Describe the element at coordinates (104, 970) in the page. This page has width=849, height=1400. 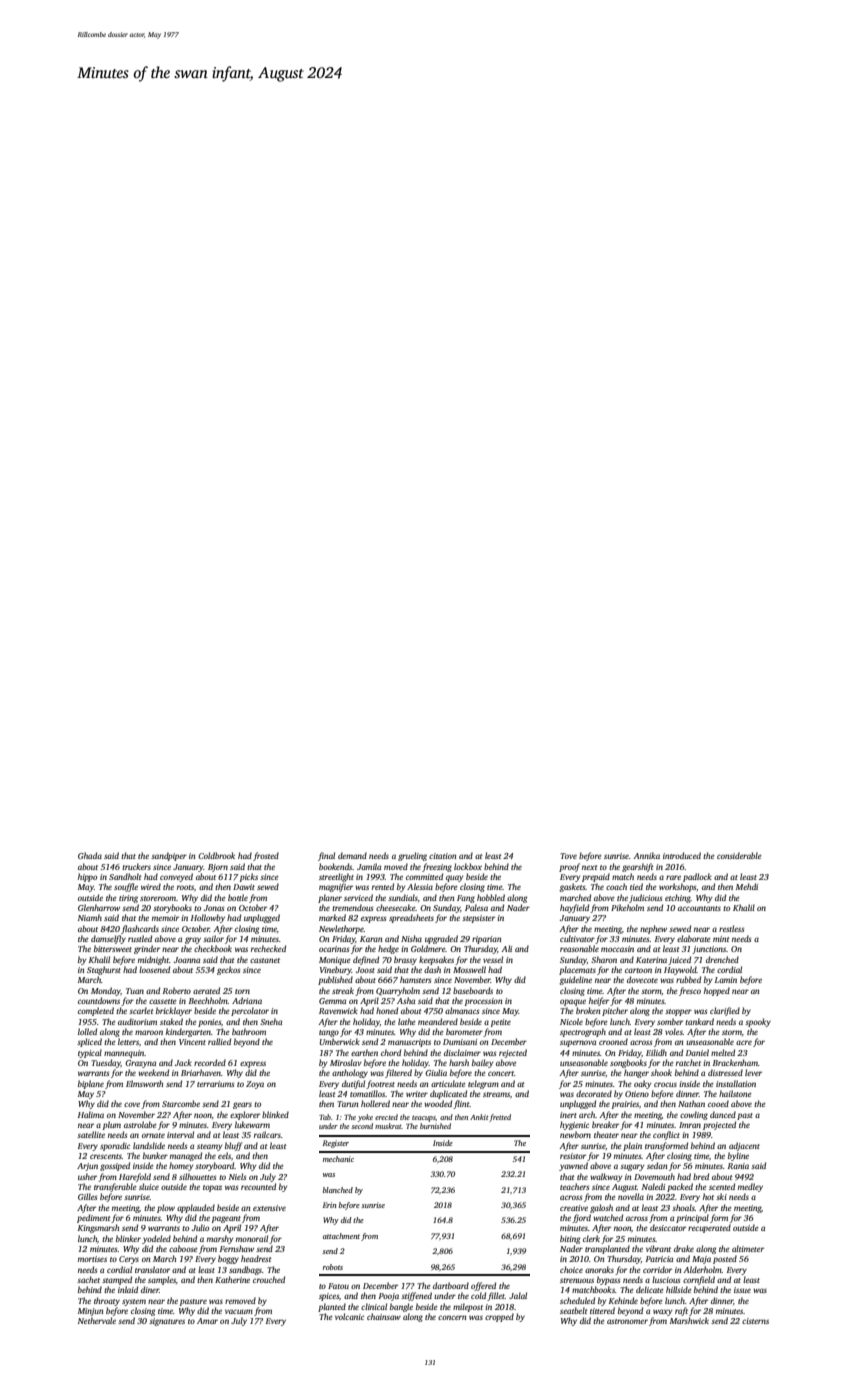
I see `Staghurst` at that location.
